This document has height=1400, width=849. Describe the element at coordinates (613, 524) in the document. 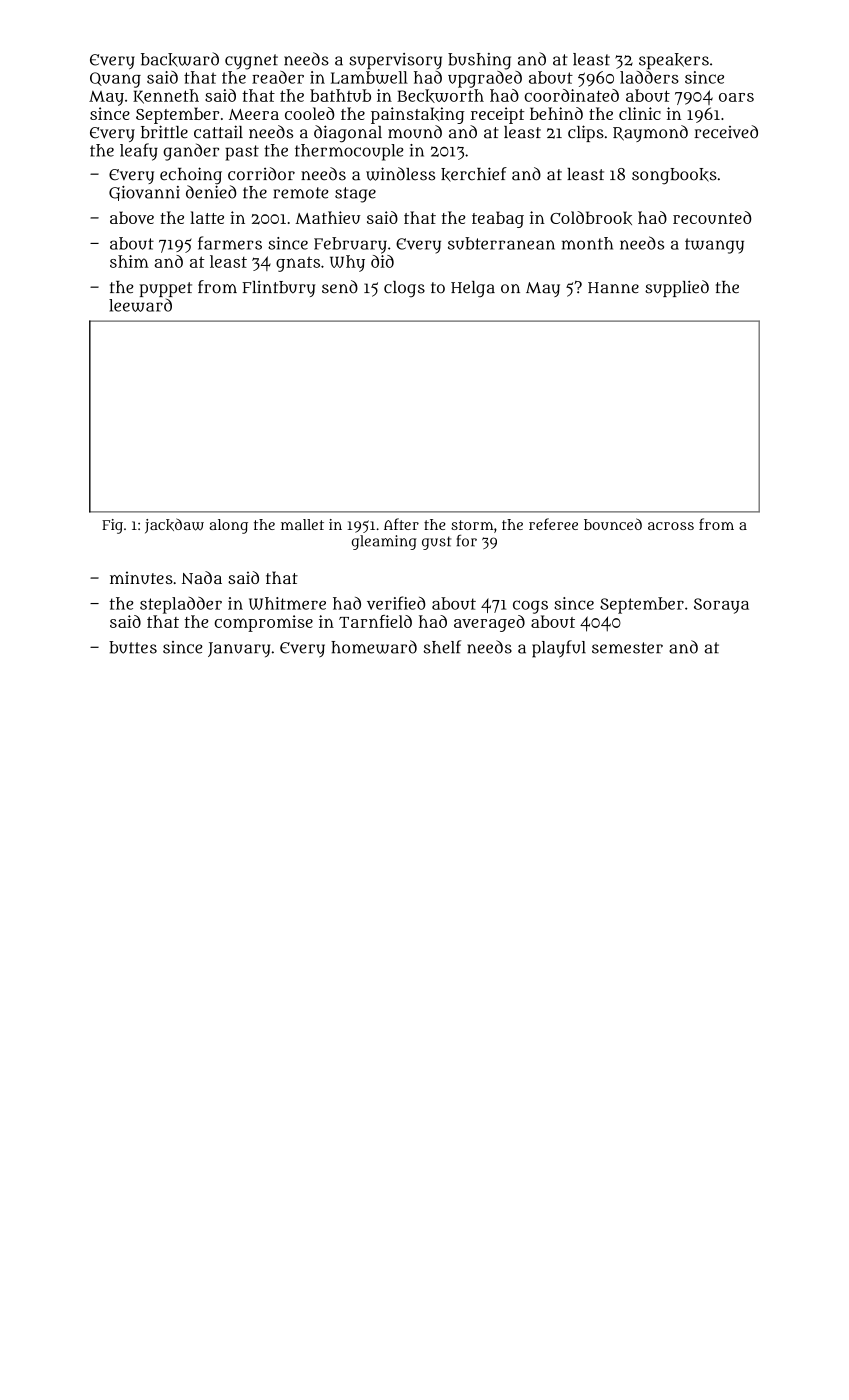

I see `bounced` at that location.
